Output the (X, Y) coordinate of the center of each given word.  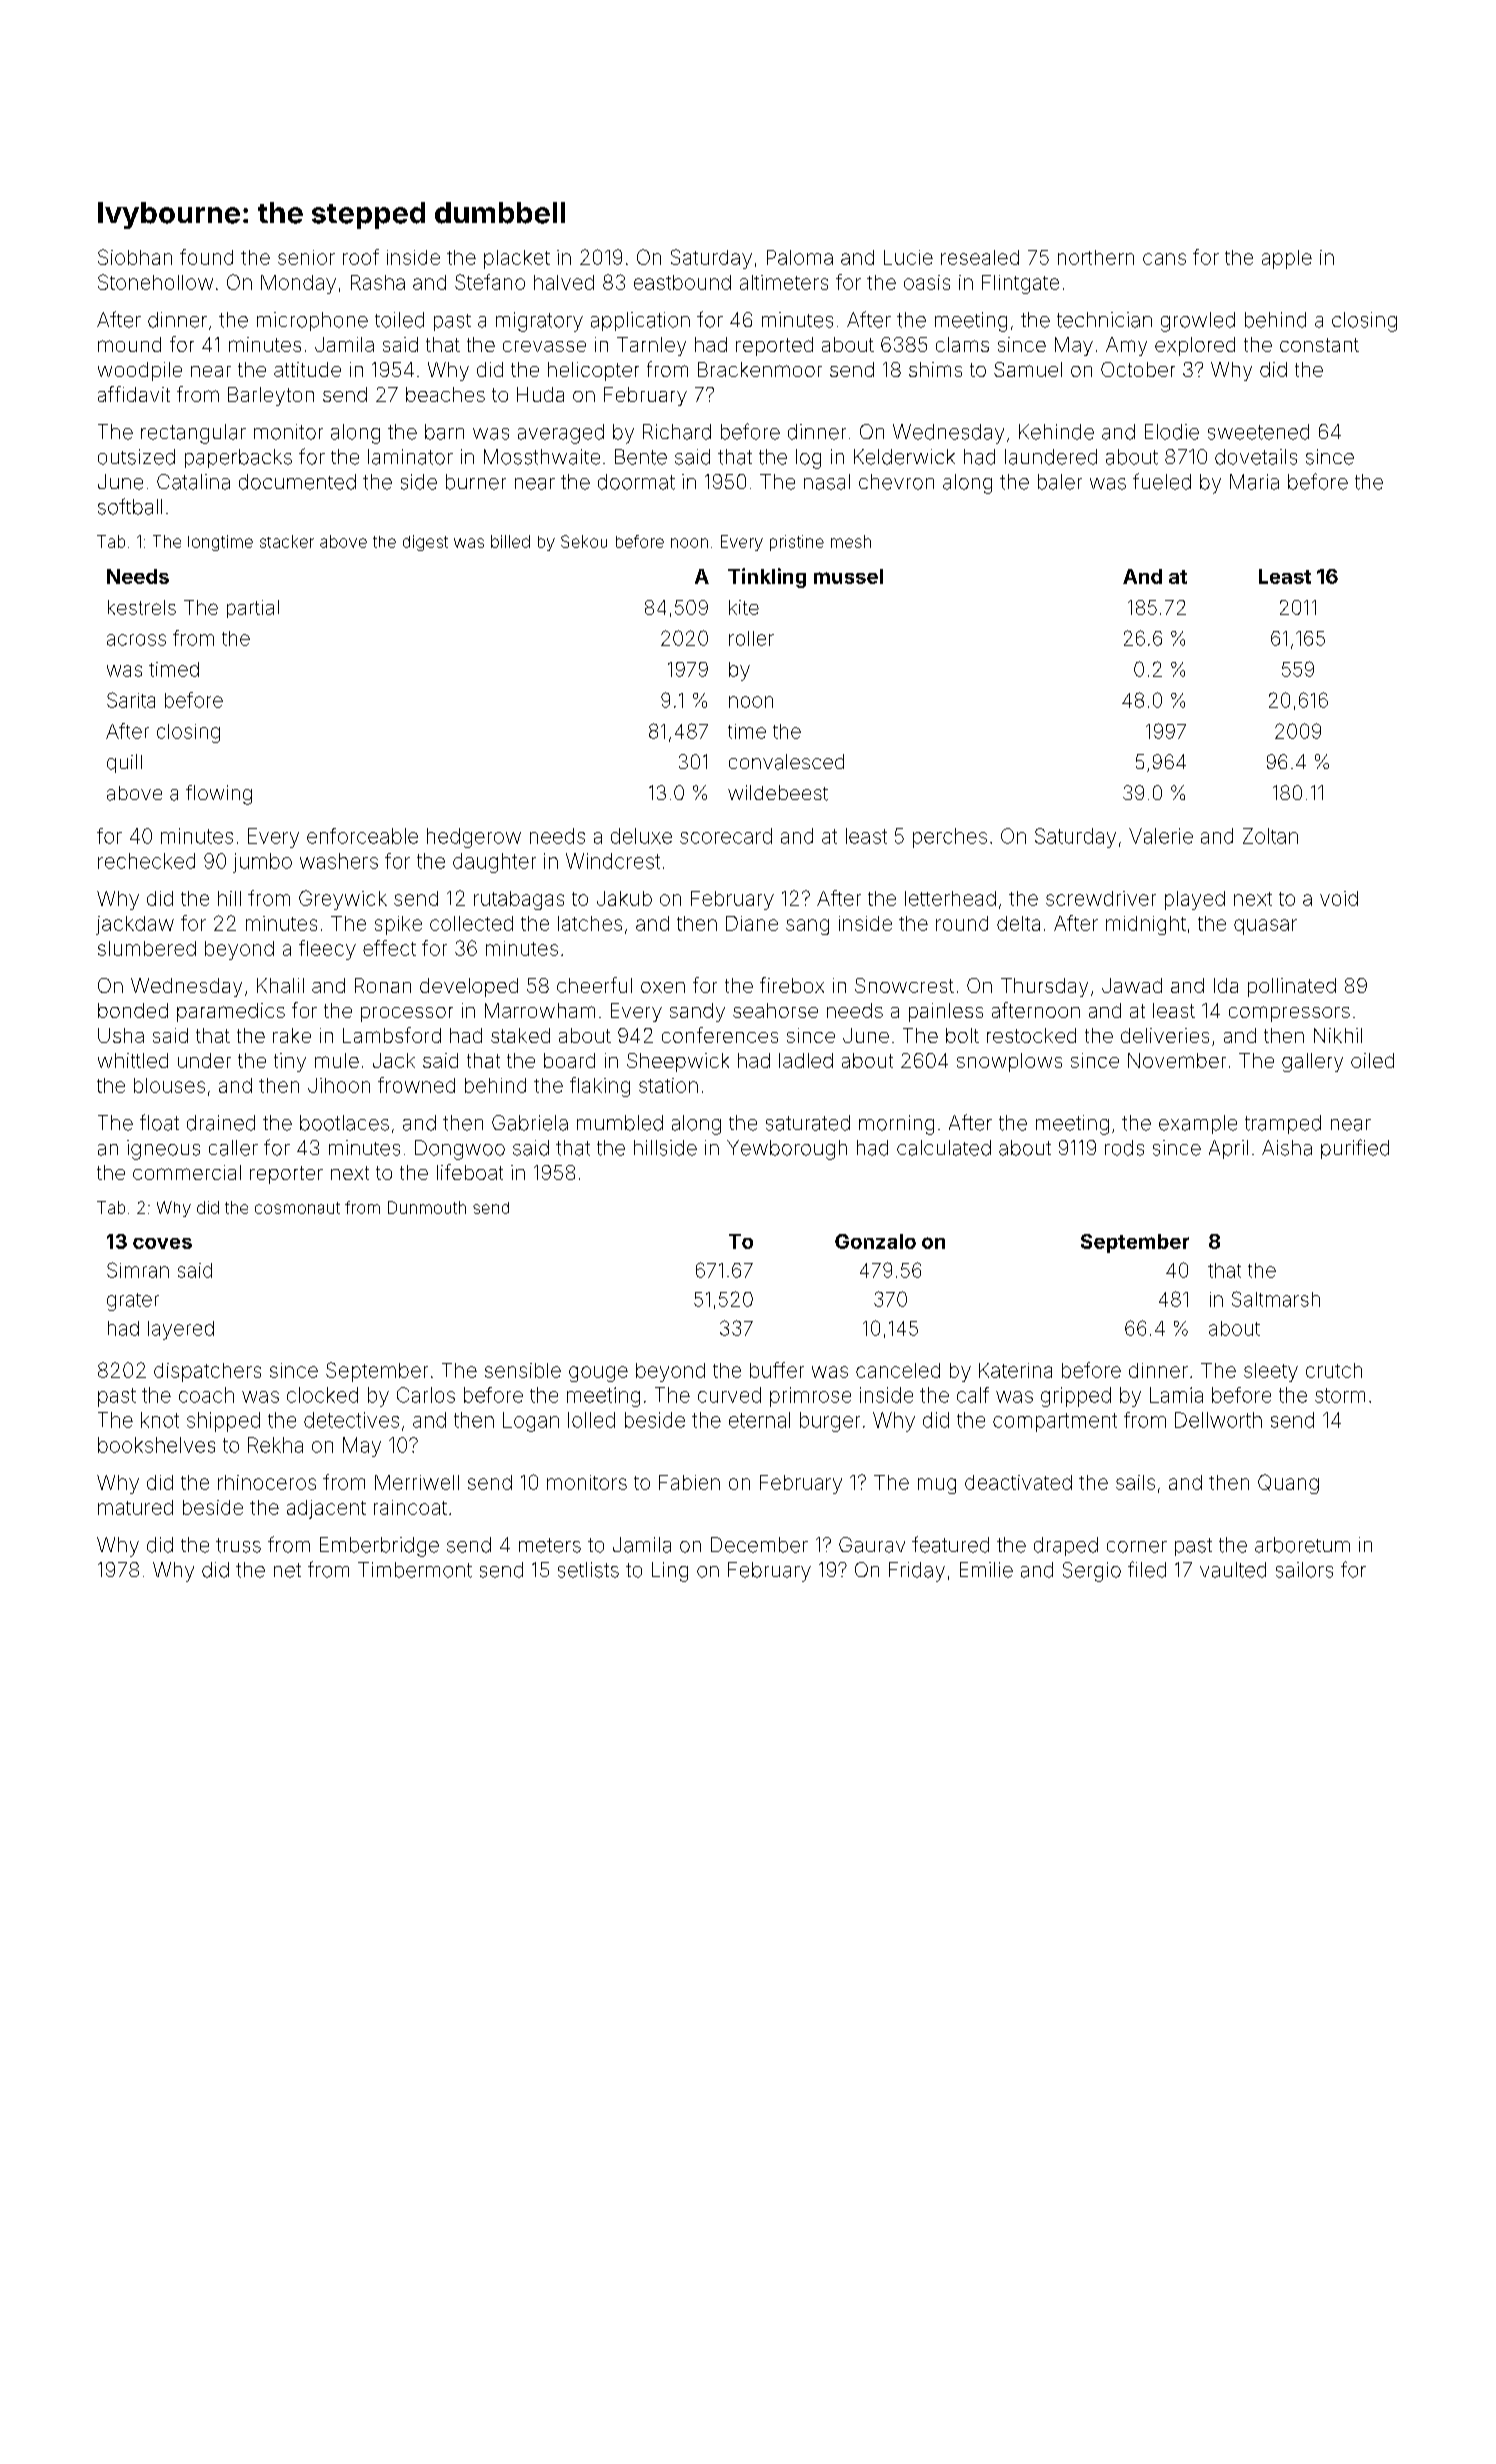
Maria (1254, 482)
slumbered (147, 948)
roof (361, 257)
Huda (540, 394)
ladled (806, 1060)
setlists (588, 1570)
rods (1124, 1148)
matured (135, 1507)
